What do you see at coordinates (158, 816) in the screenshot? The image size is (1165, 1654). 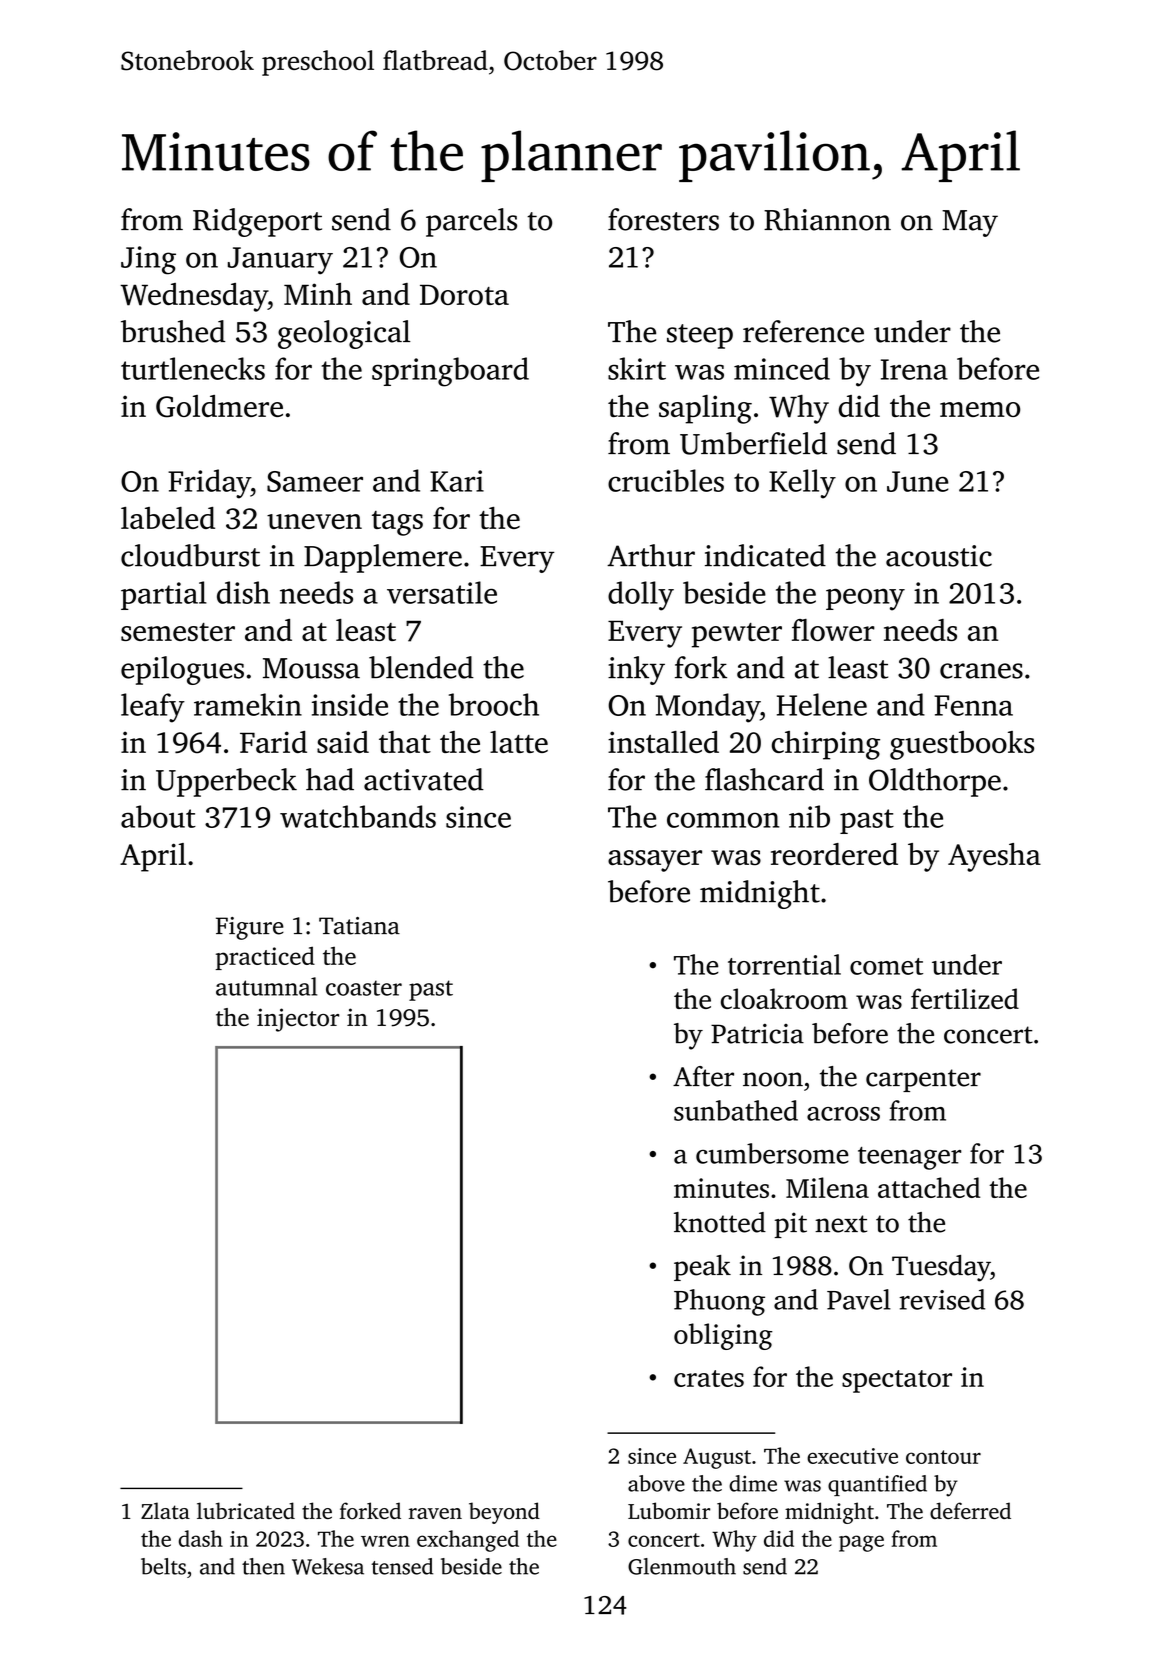 I see `about` at bounding box center [158, 816].
